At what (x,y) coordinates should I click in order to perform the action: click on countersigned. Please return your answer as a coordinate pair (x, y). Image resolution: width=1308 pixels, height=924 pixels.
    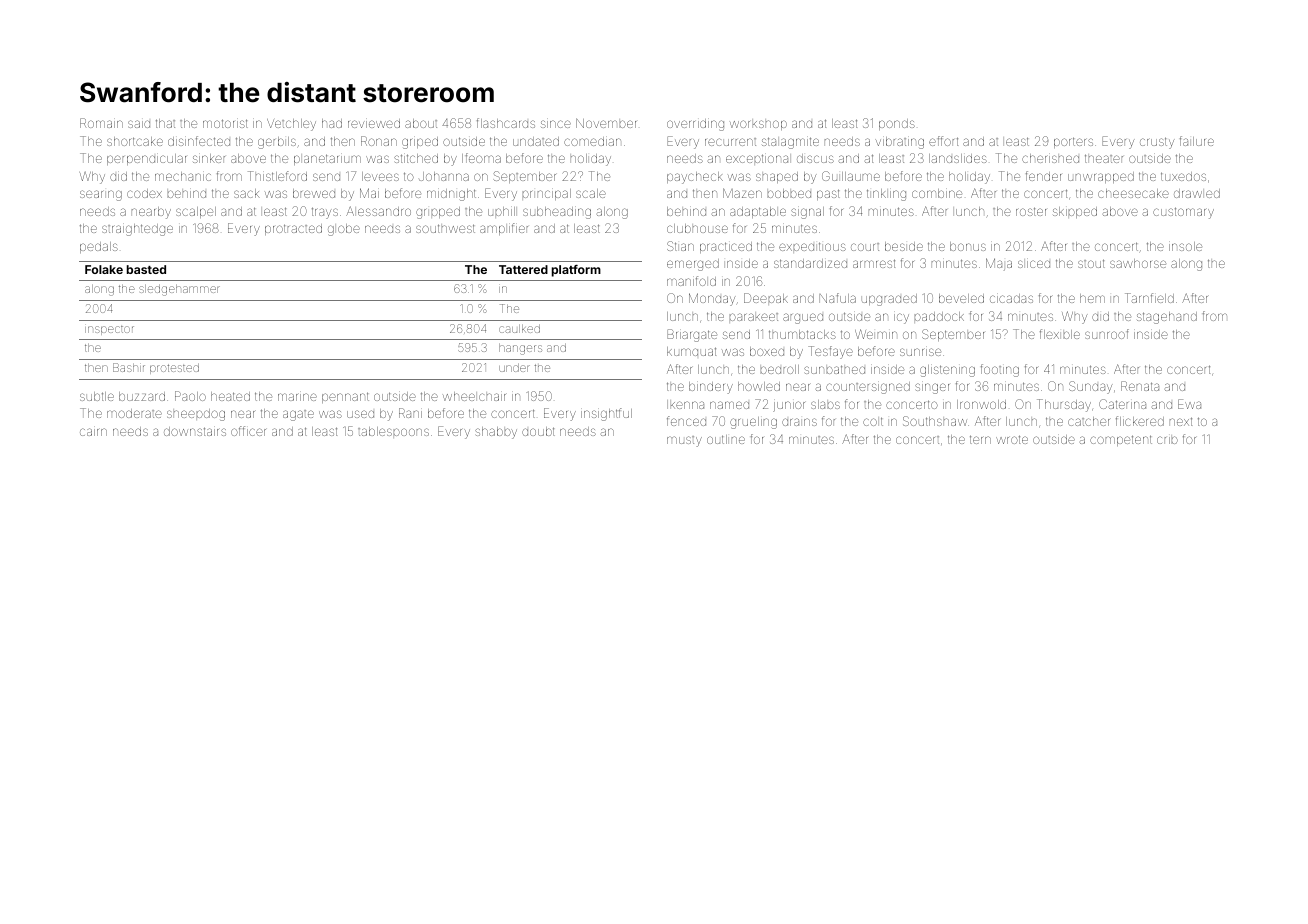
    Looking at the image, I should click on (868, 388).
